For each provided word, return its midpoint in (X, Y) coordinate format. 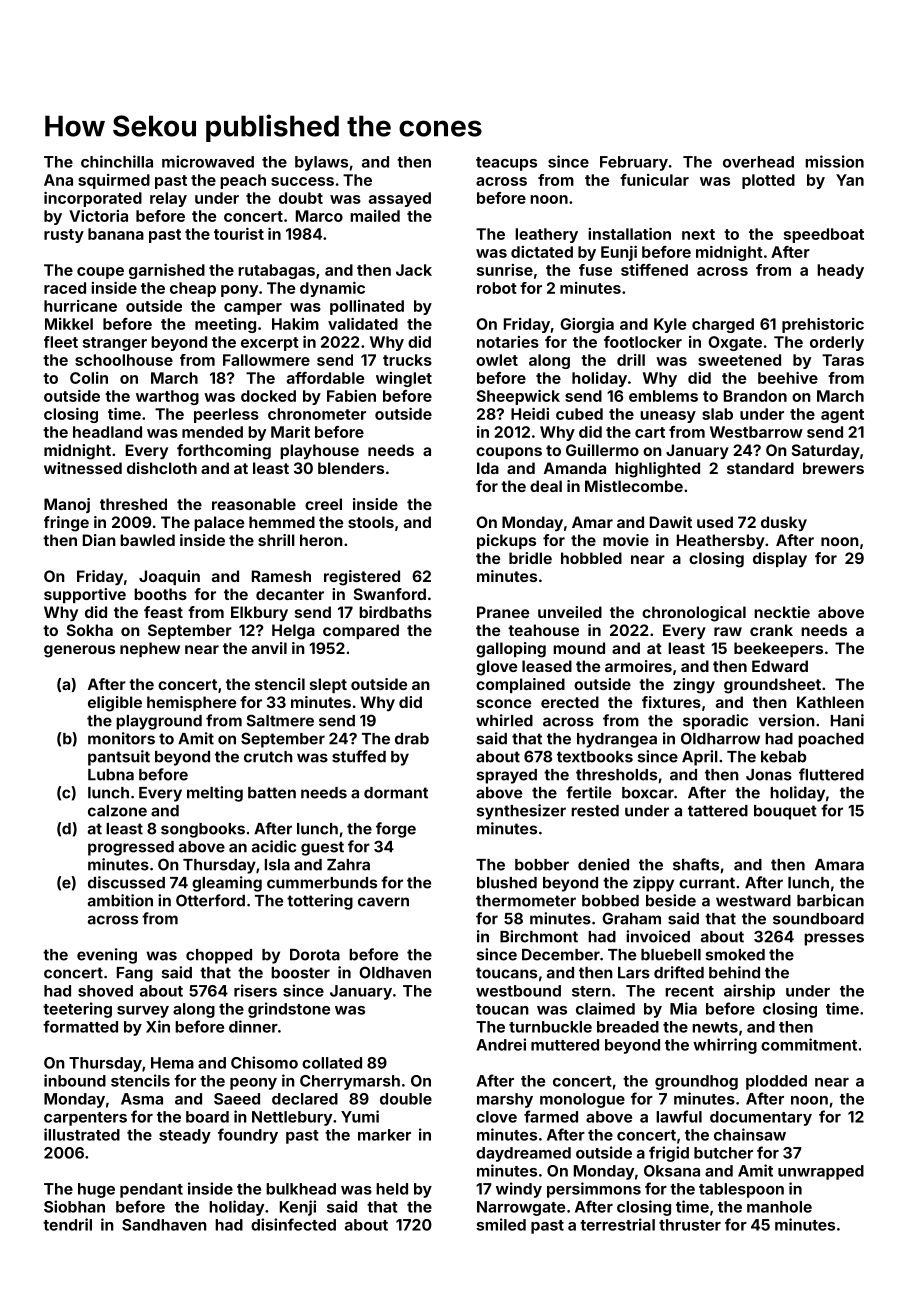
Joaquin (169, 577)
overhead (758, 162)
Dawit (671, 522)
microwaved (208, 161)
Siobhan (74, 1206)
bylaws (321, 163)
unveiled (570, 612)
